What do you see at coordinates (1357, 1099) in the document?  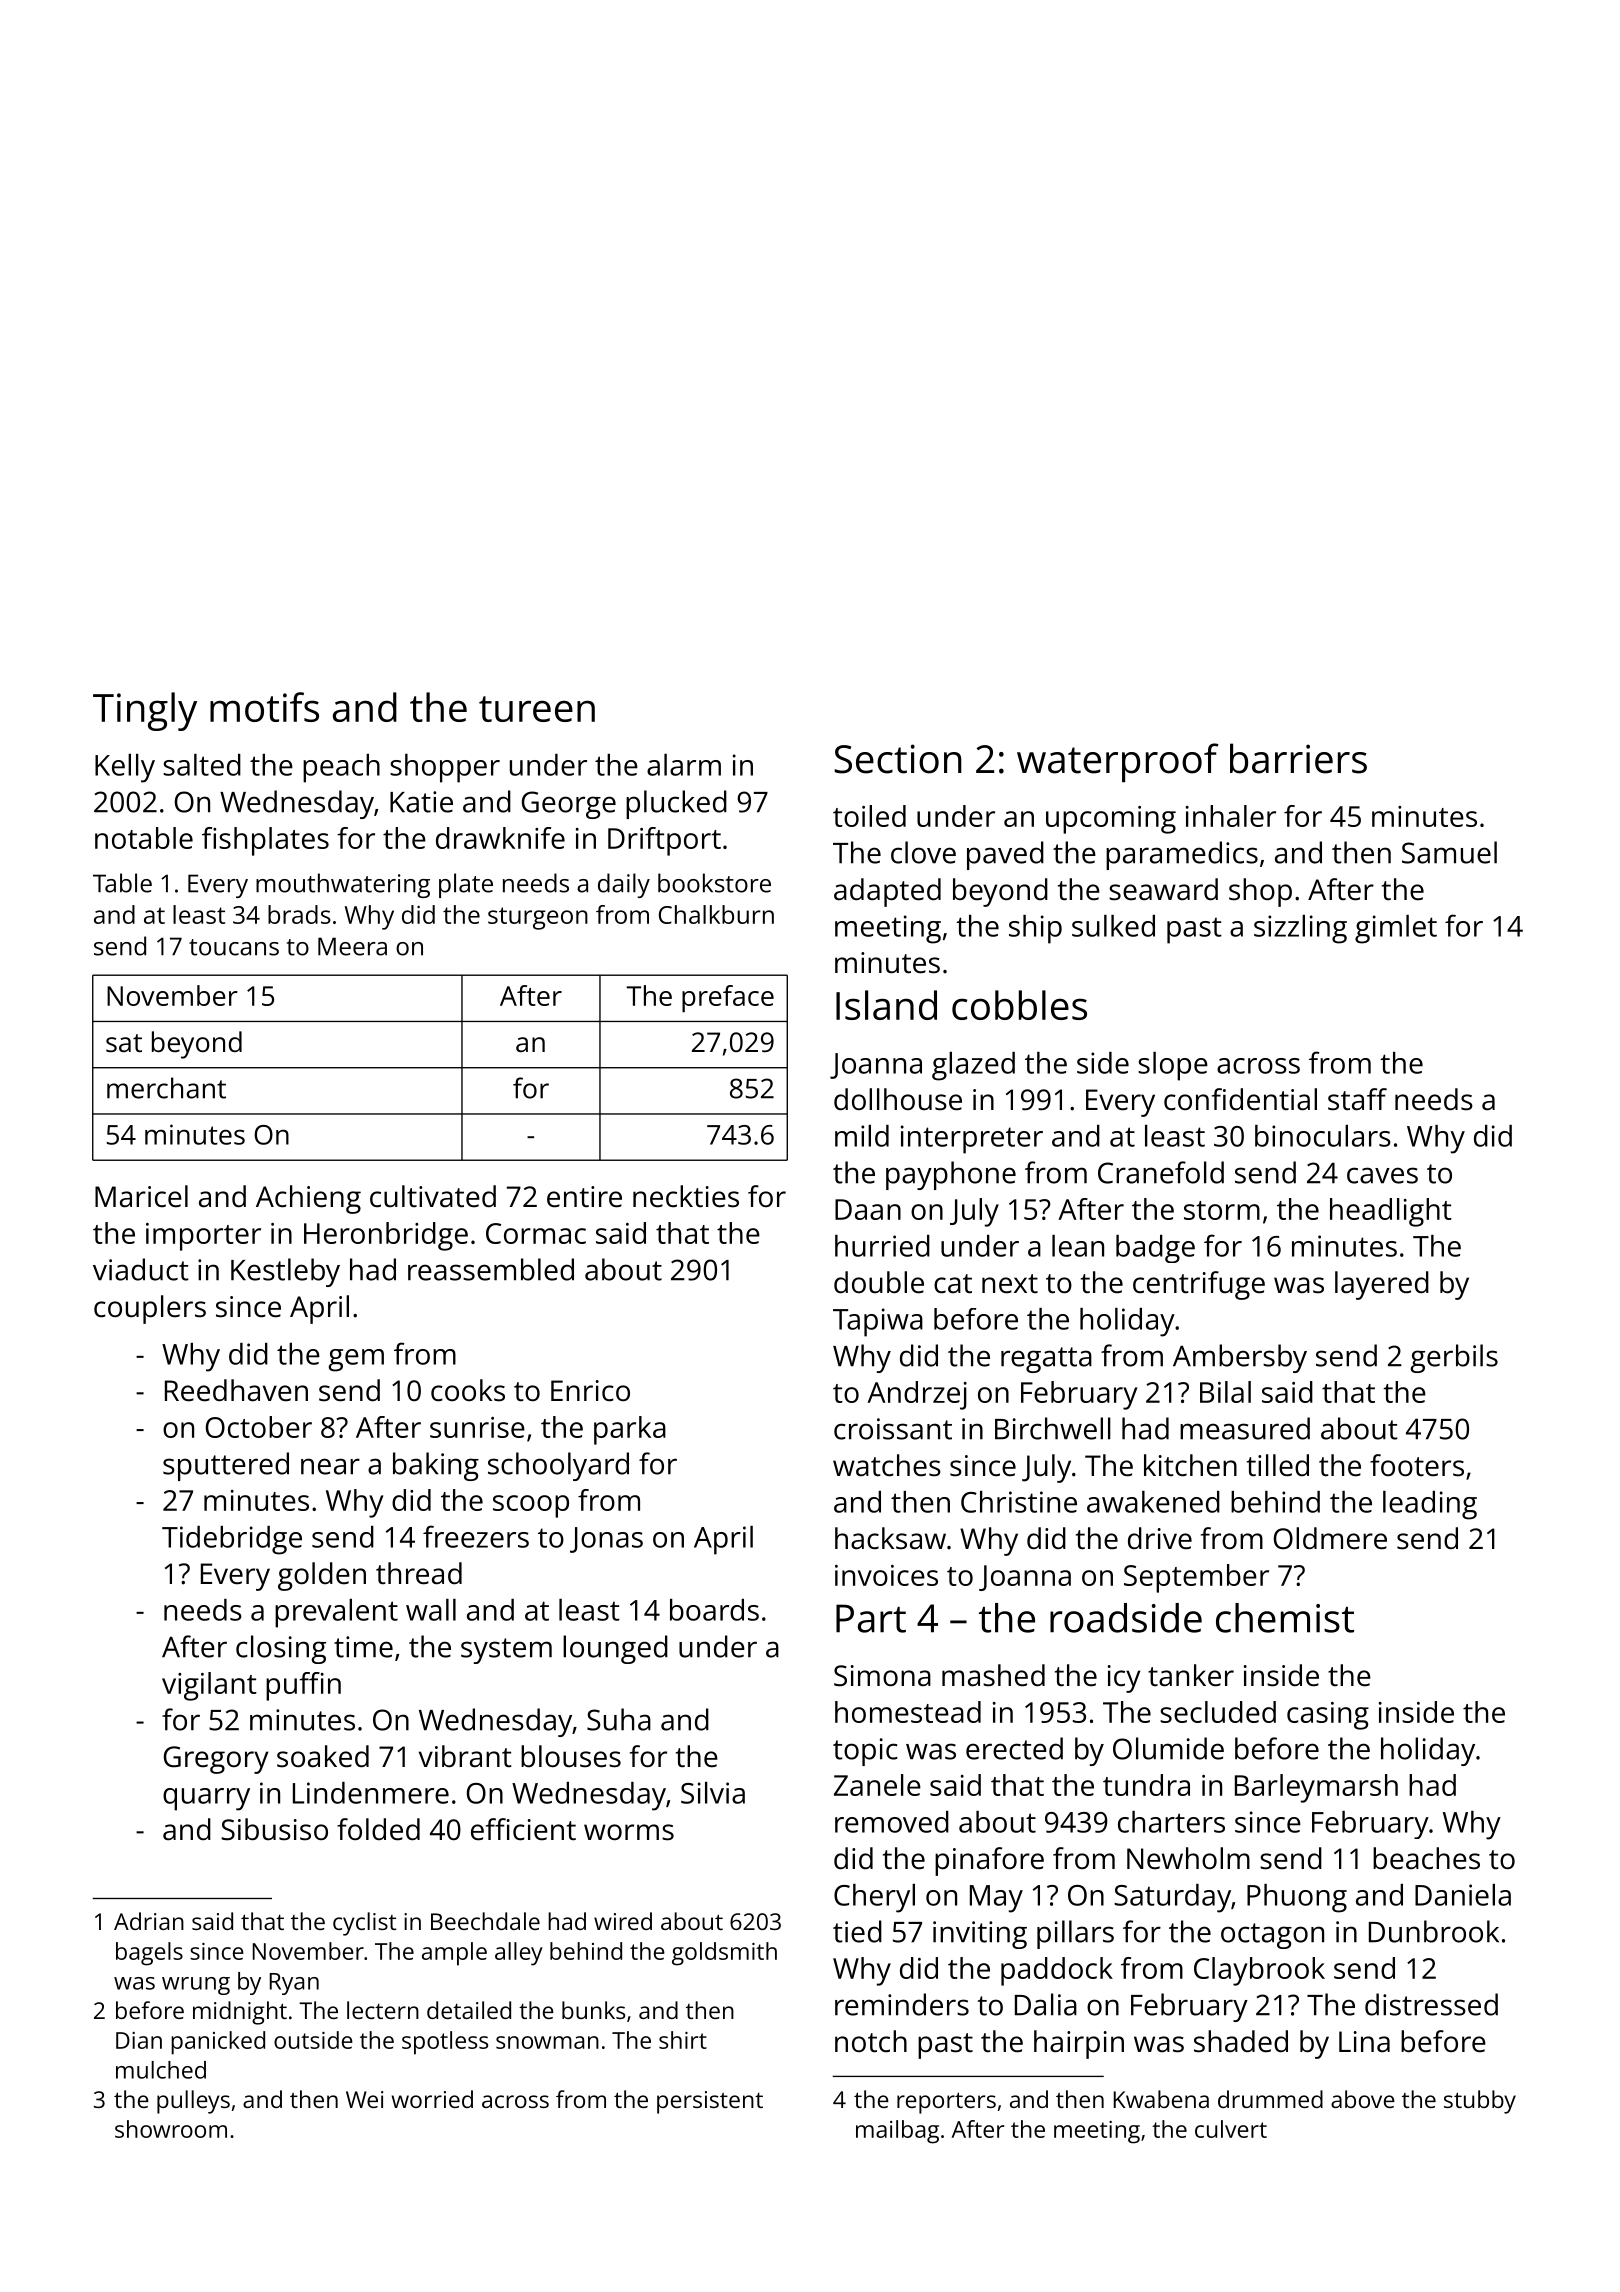 I see `staff` at bounding box center [1357, 1099].
